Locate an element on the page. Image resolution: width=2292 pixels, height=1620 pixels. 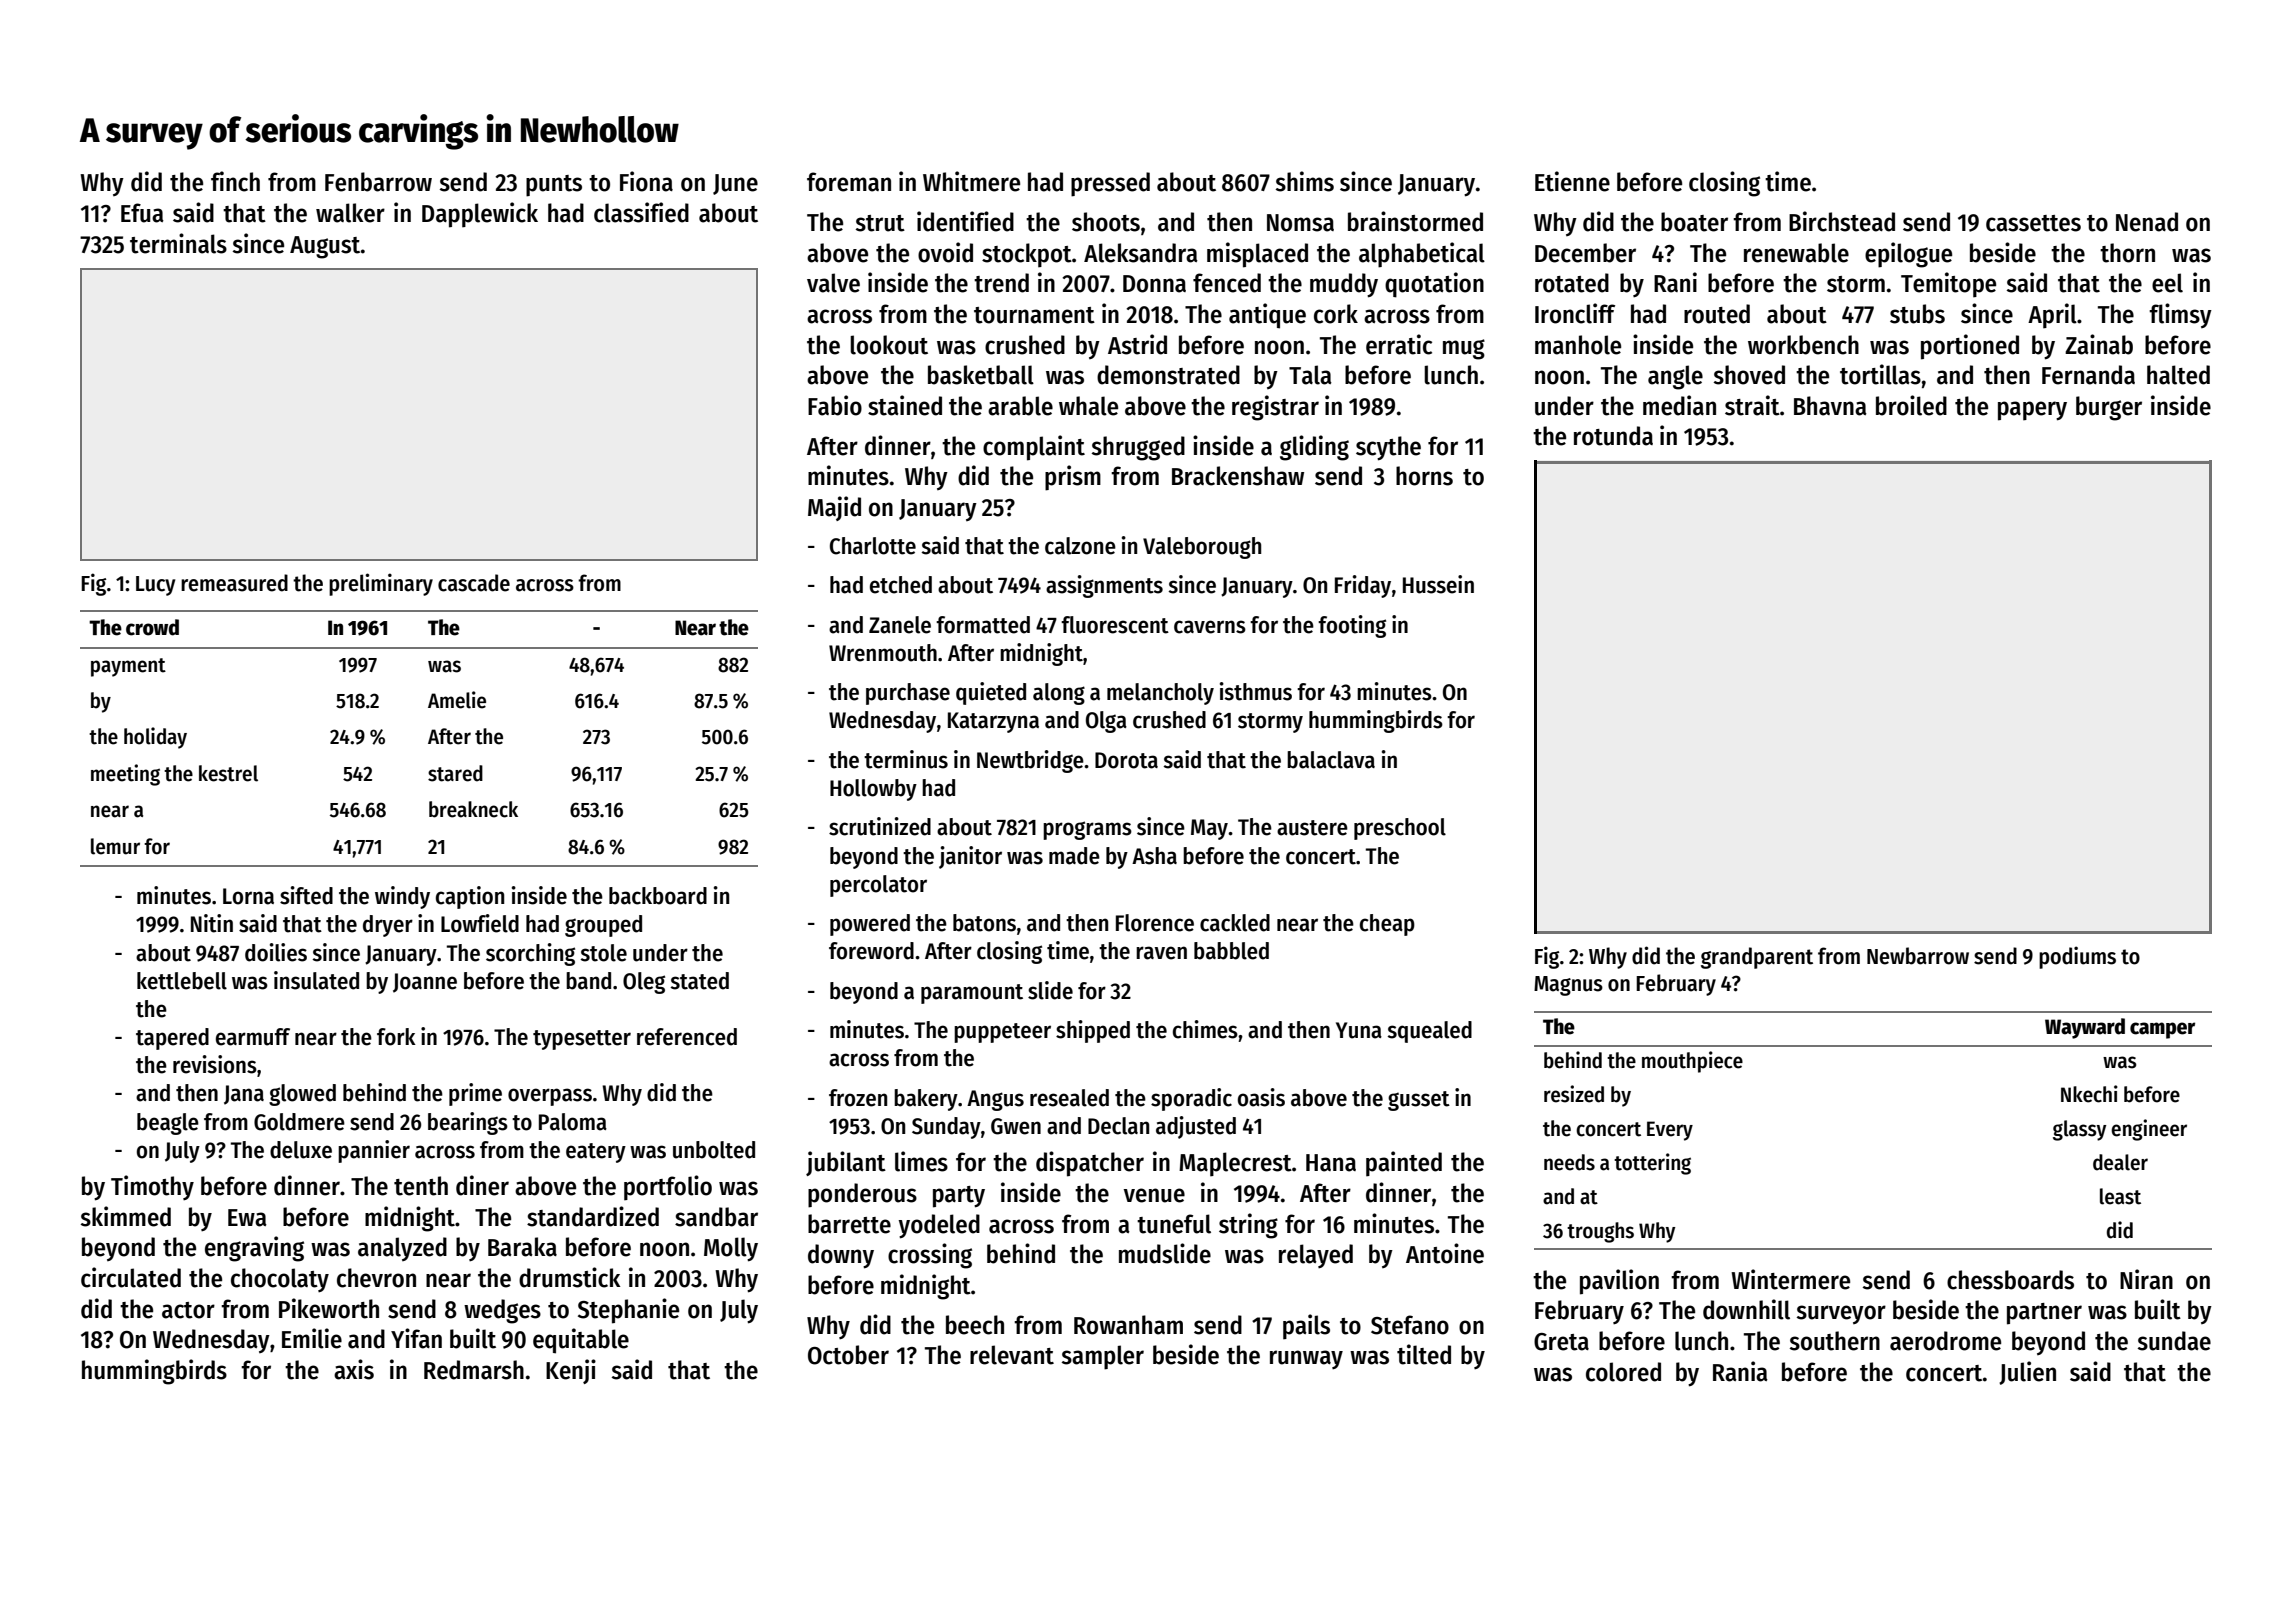
sifted is located at coordinates (306, 895).
